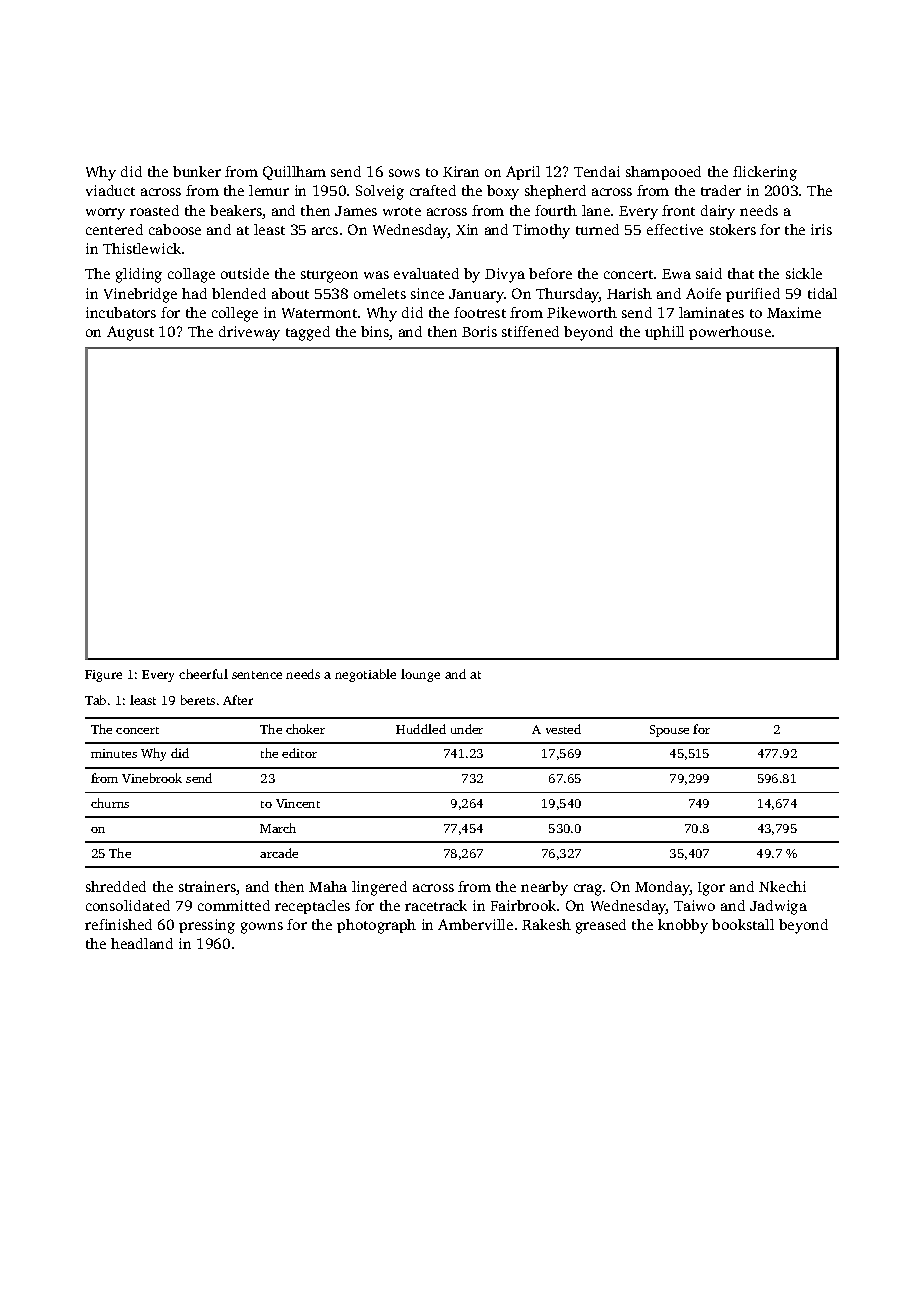 This page has height=1311, width=924. Describe the element at coordinates (257, 675) in the page. I see `sentence` at that location.
